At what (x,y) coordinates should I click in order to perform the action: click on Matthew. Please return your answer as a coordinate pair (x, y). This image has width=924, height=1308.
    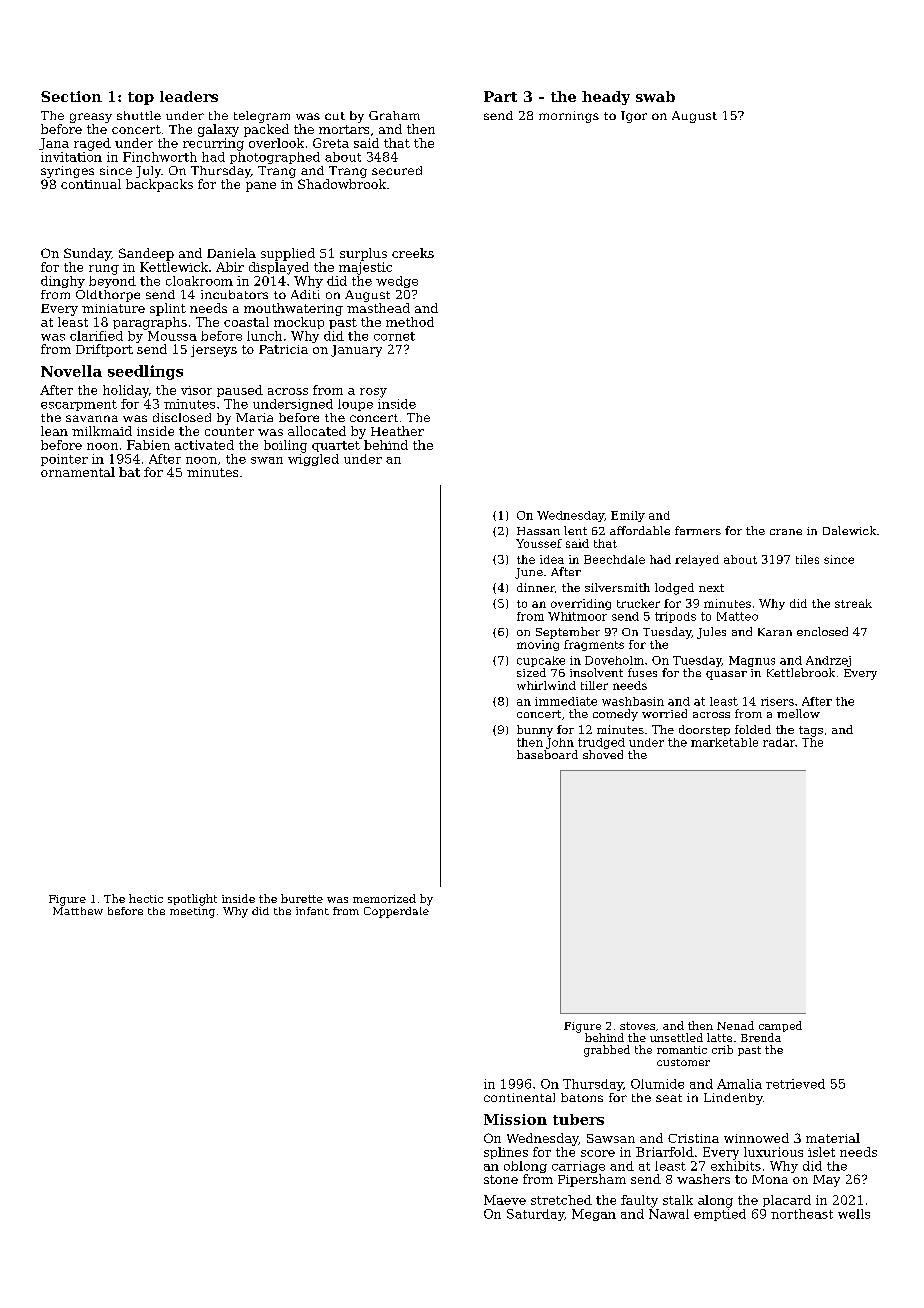
    Looking at the image, I should click on (78, 911).
